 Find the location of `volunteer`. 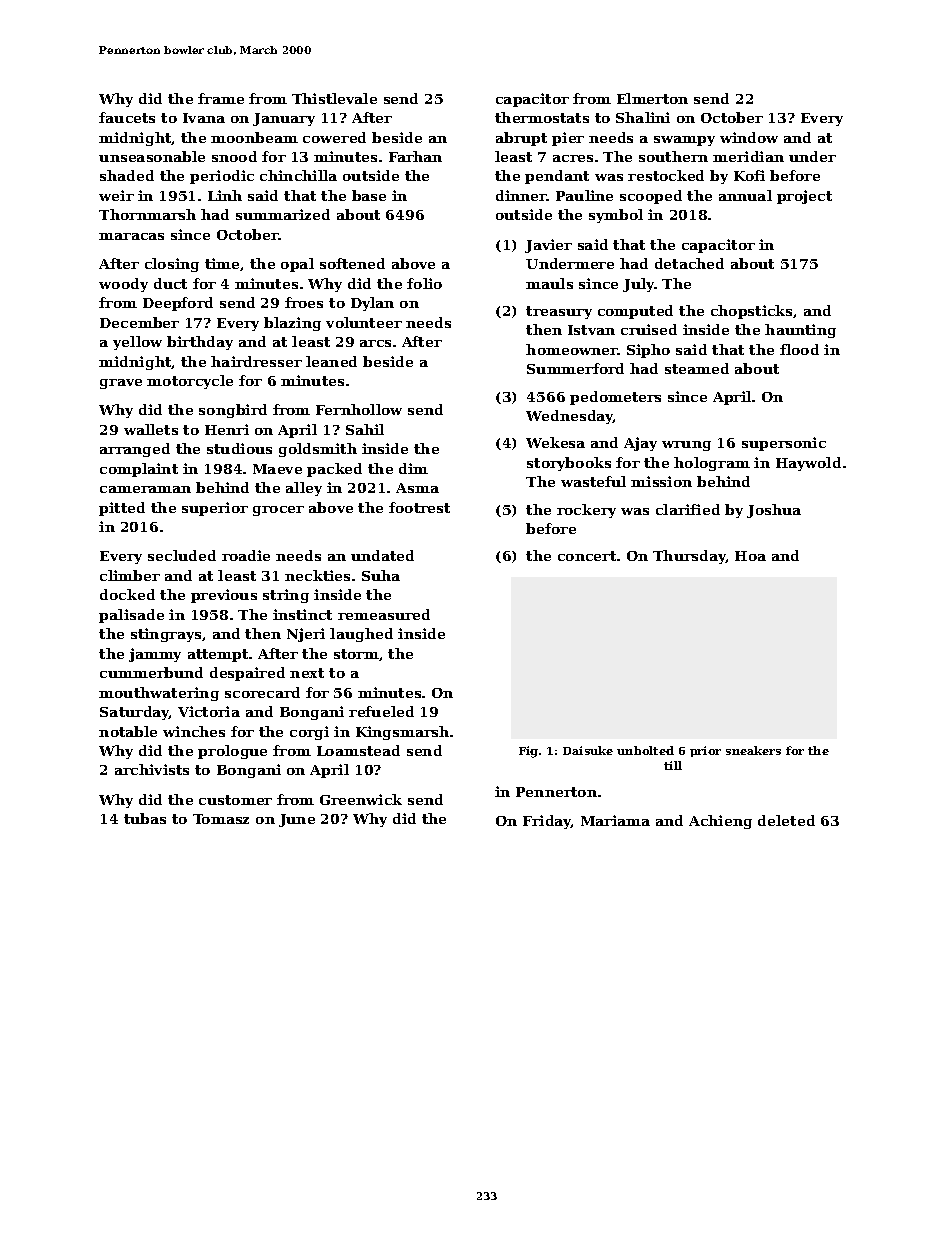

volunteer is located at coordinates (364, 322).
